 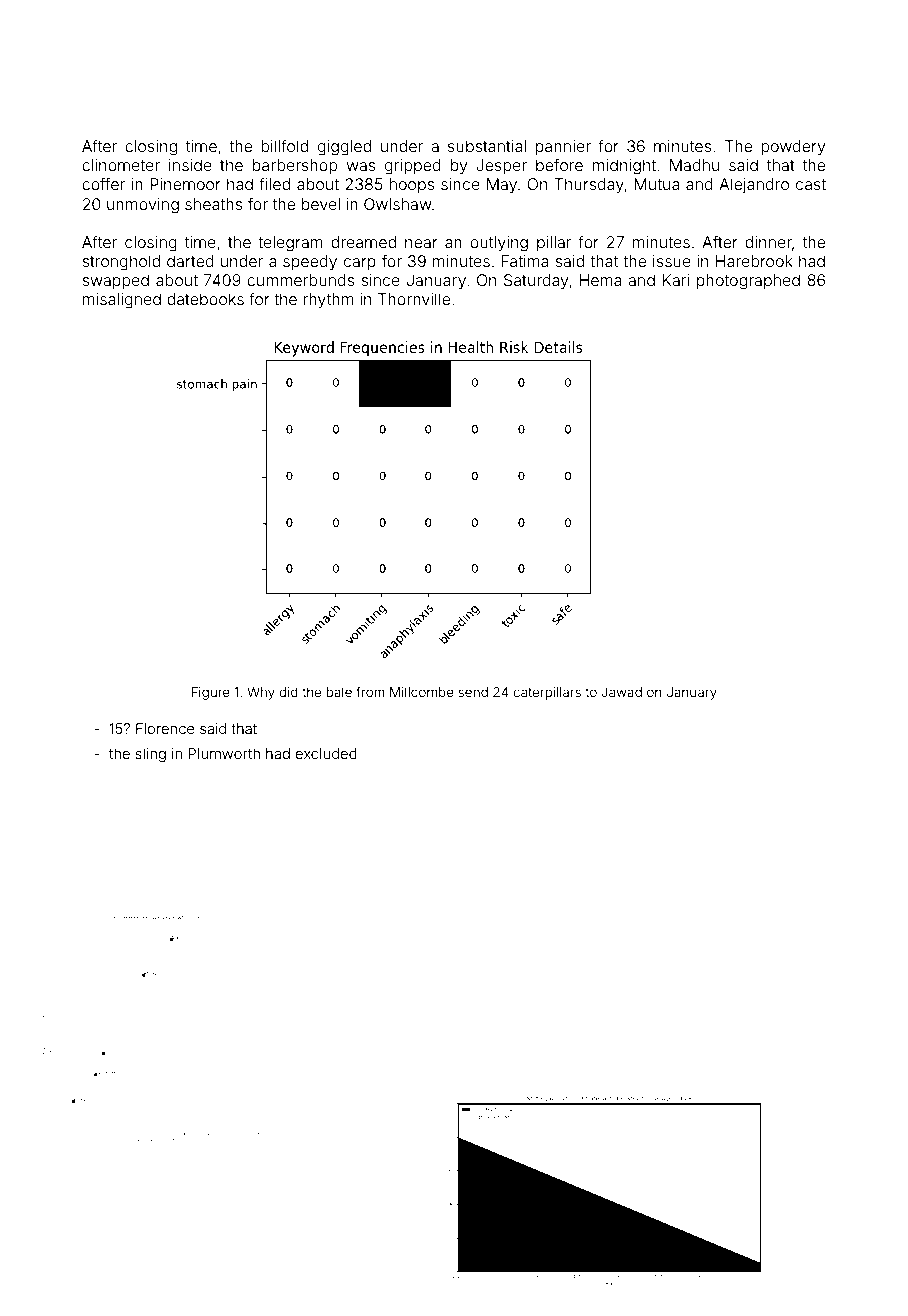 What do you see at coordinates (284, 146) in the document?
I see `billfold` at bounding box center [284, 146].
